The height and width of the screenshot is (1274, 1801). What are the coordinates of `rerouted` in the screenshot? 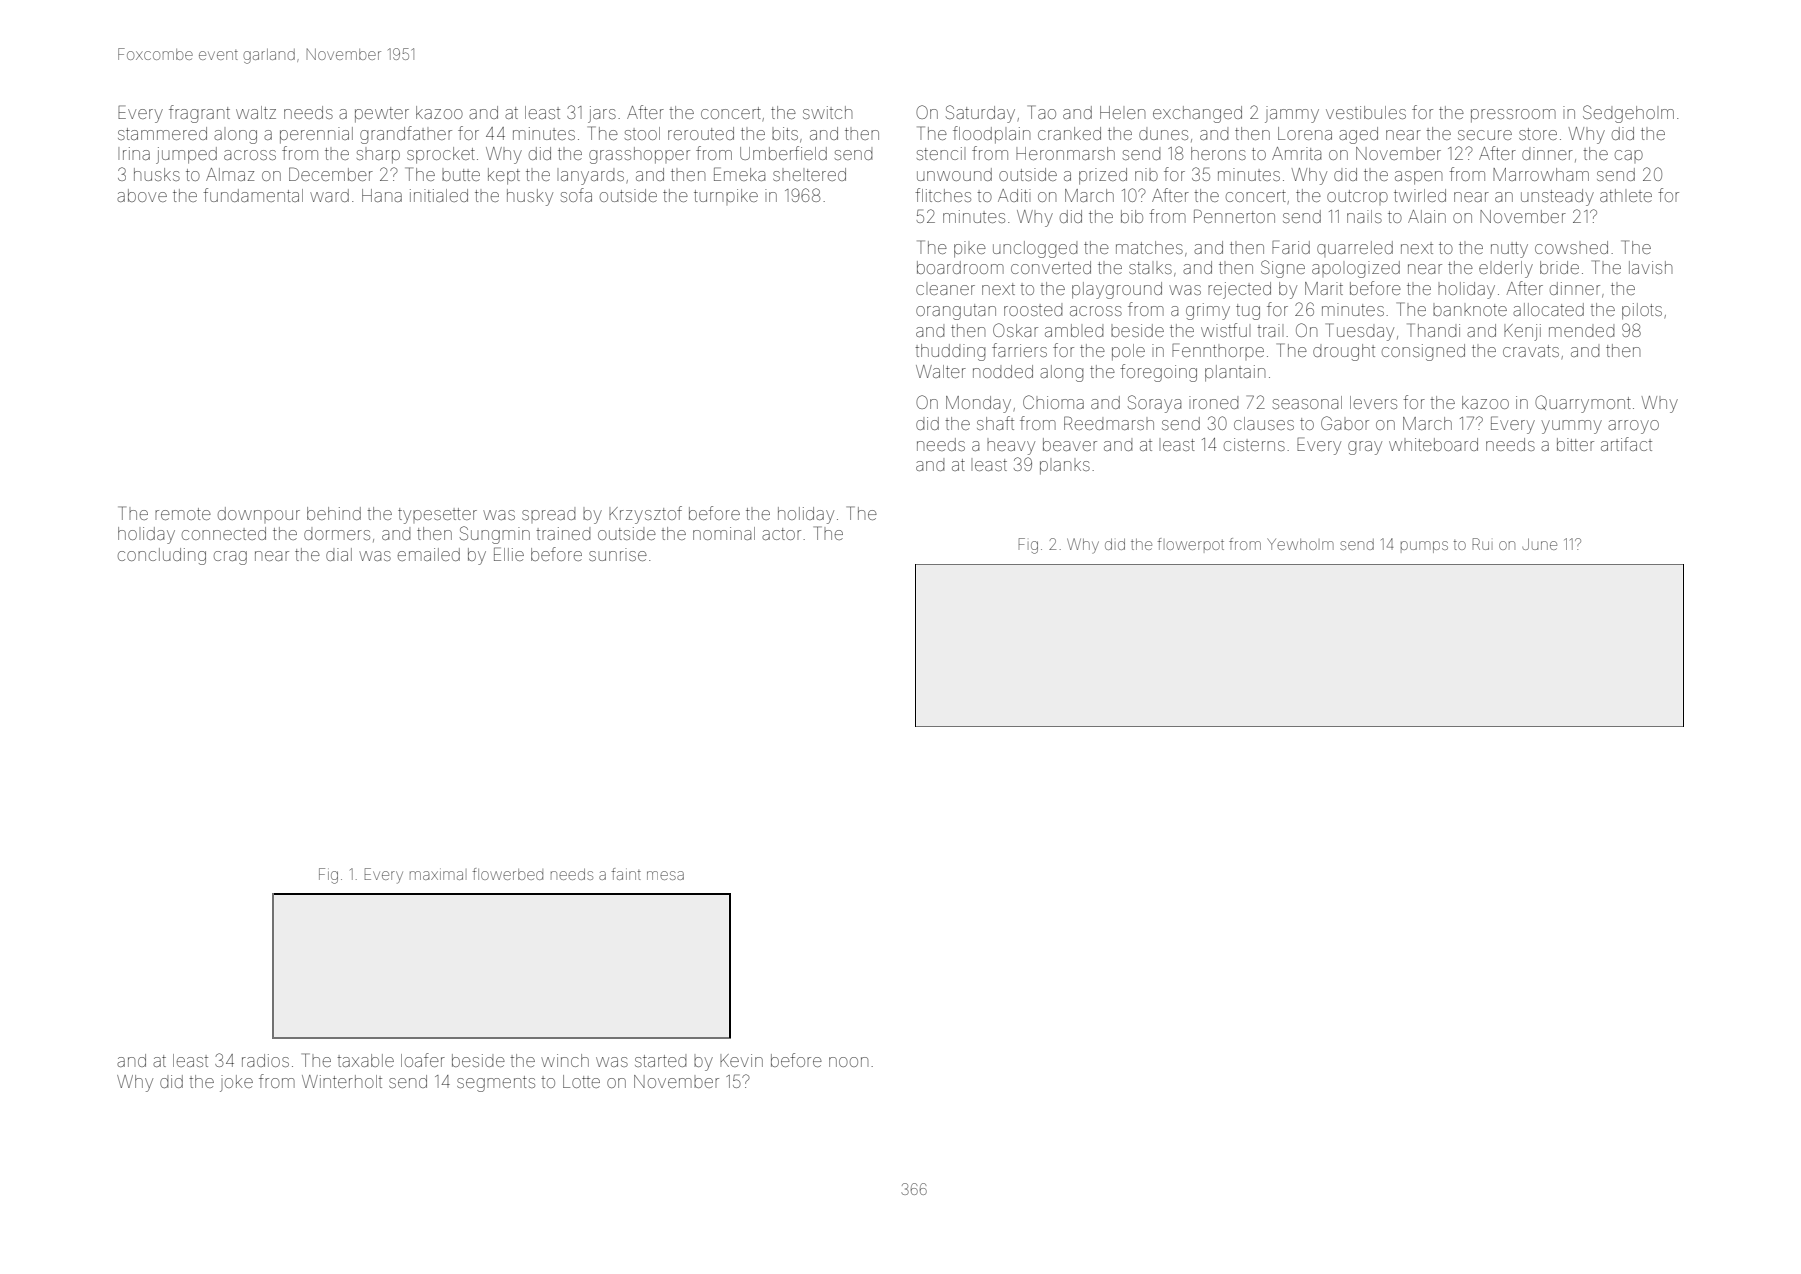 It's located at (701, 133).
